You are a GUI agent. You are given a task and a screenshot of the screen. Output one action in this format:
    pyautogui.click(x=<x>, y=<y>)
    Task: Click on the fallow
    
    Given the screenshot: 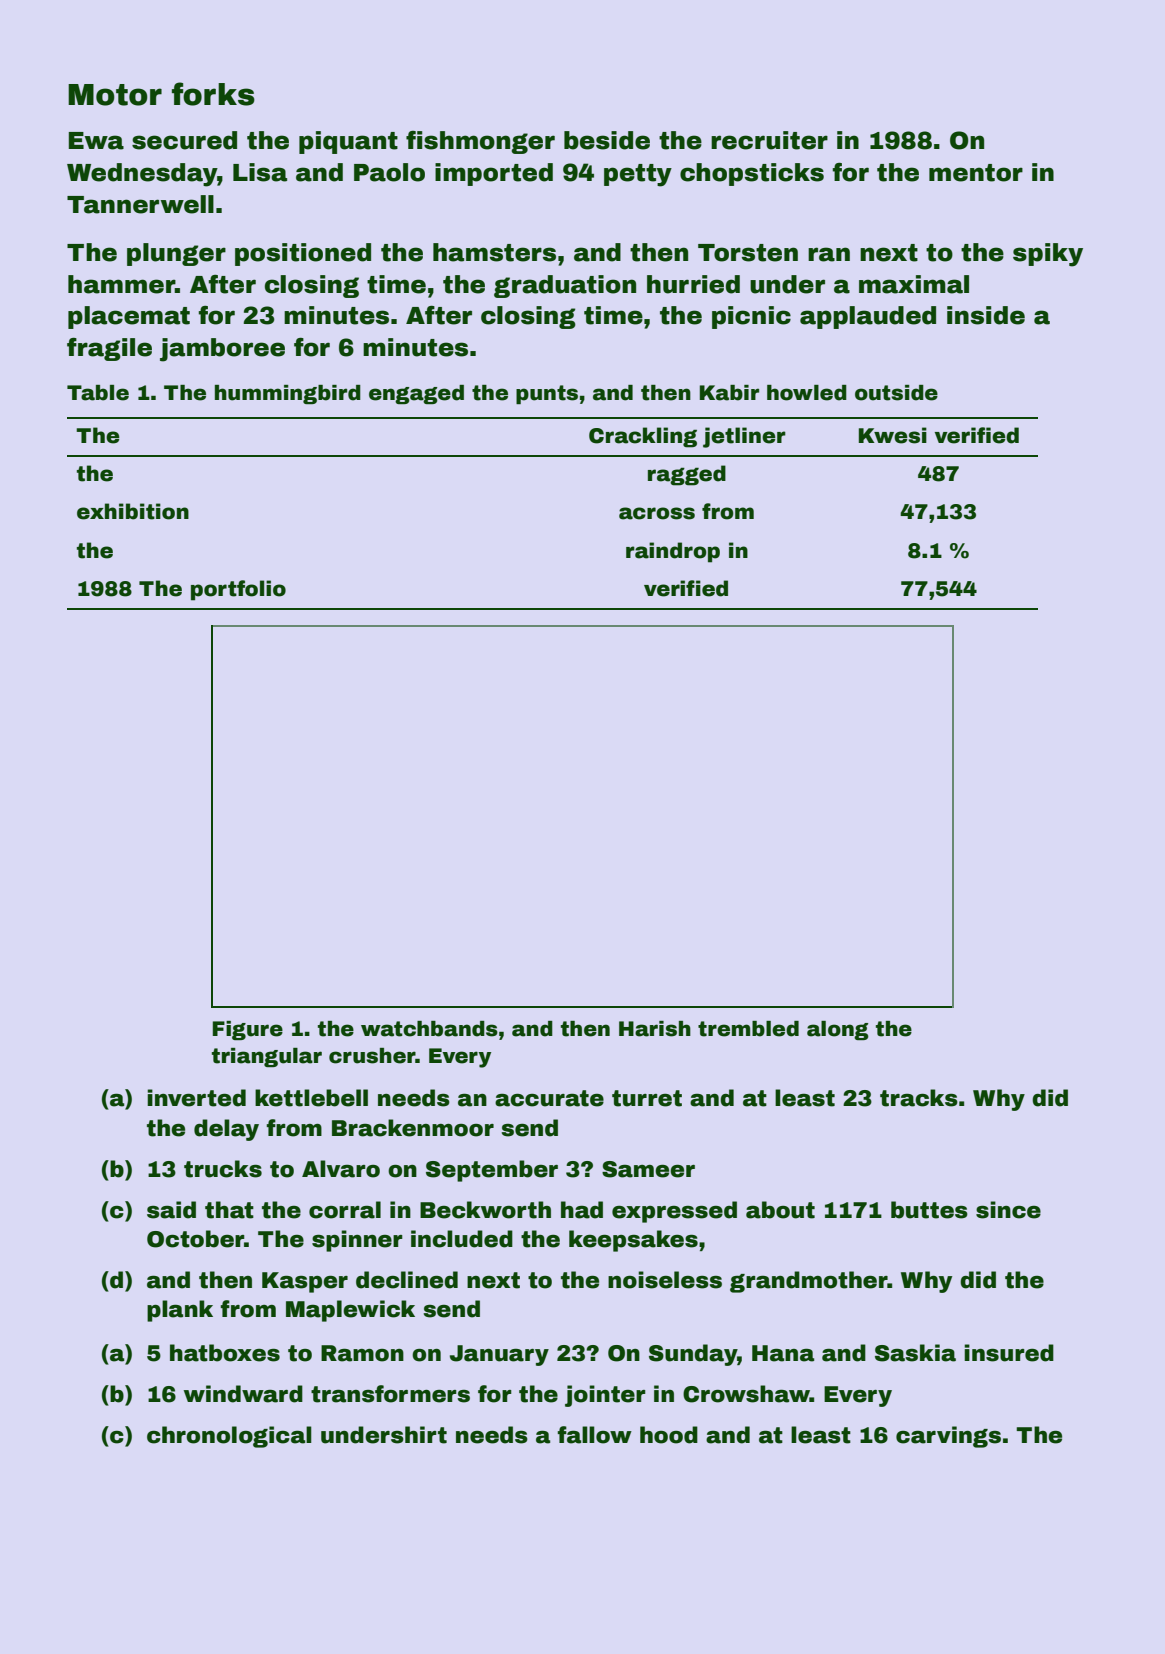 What is the action you would take?
    pyautogui.click(x=595, y=1435)
